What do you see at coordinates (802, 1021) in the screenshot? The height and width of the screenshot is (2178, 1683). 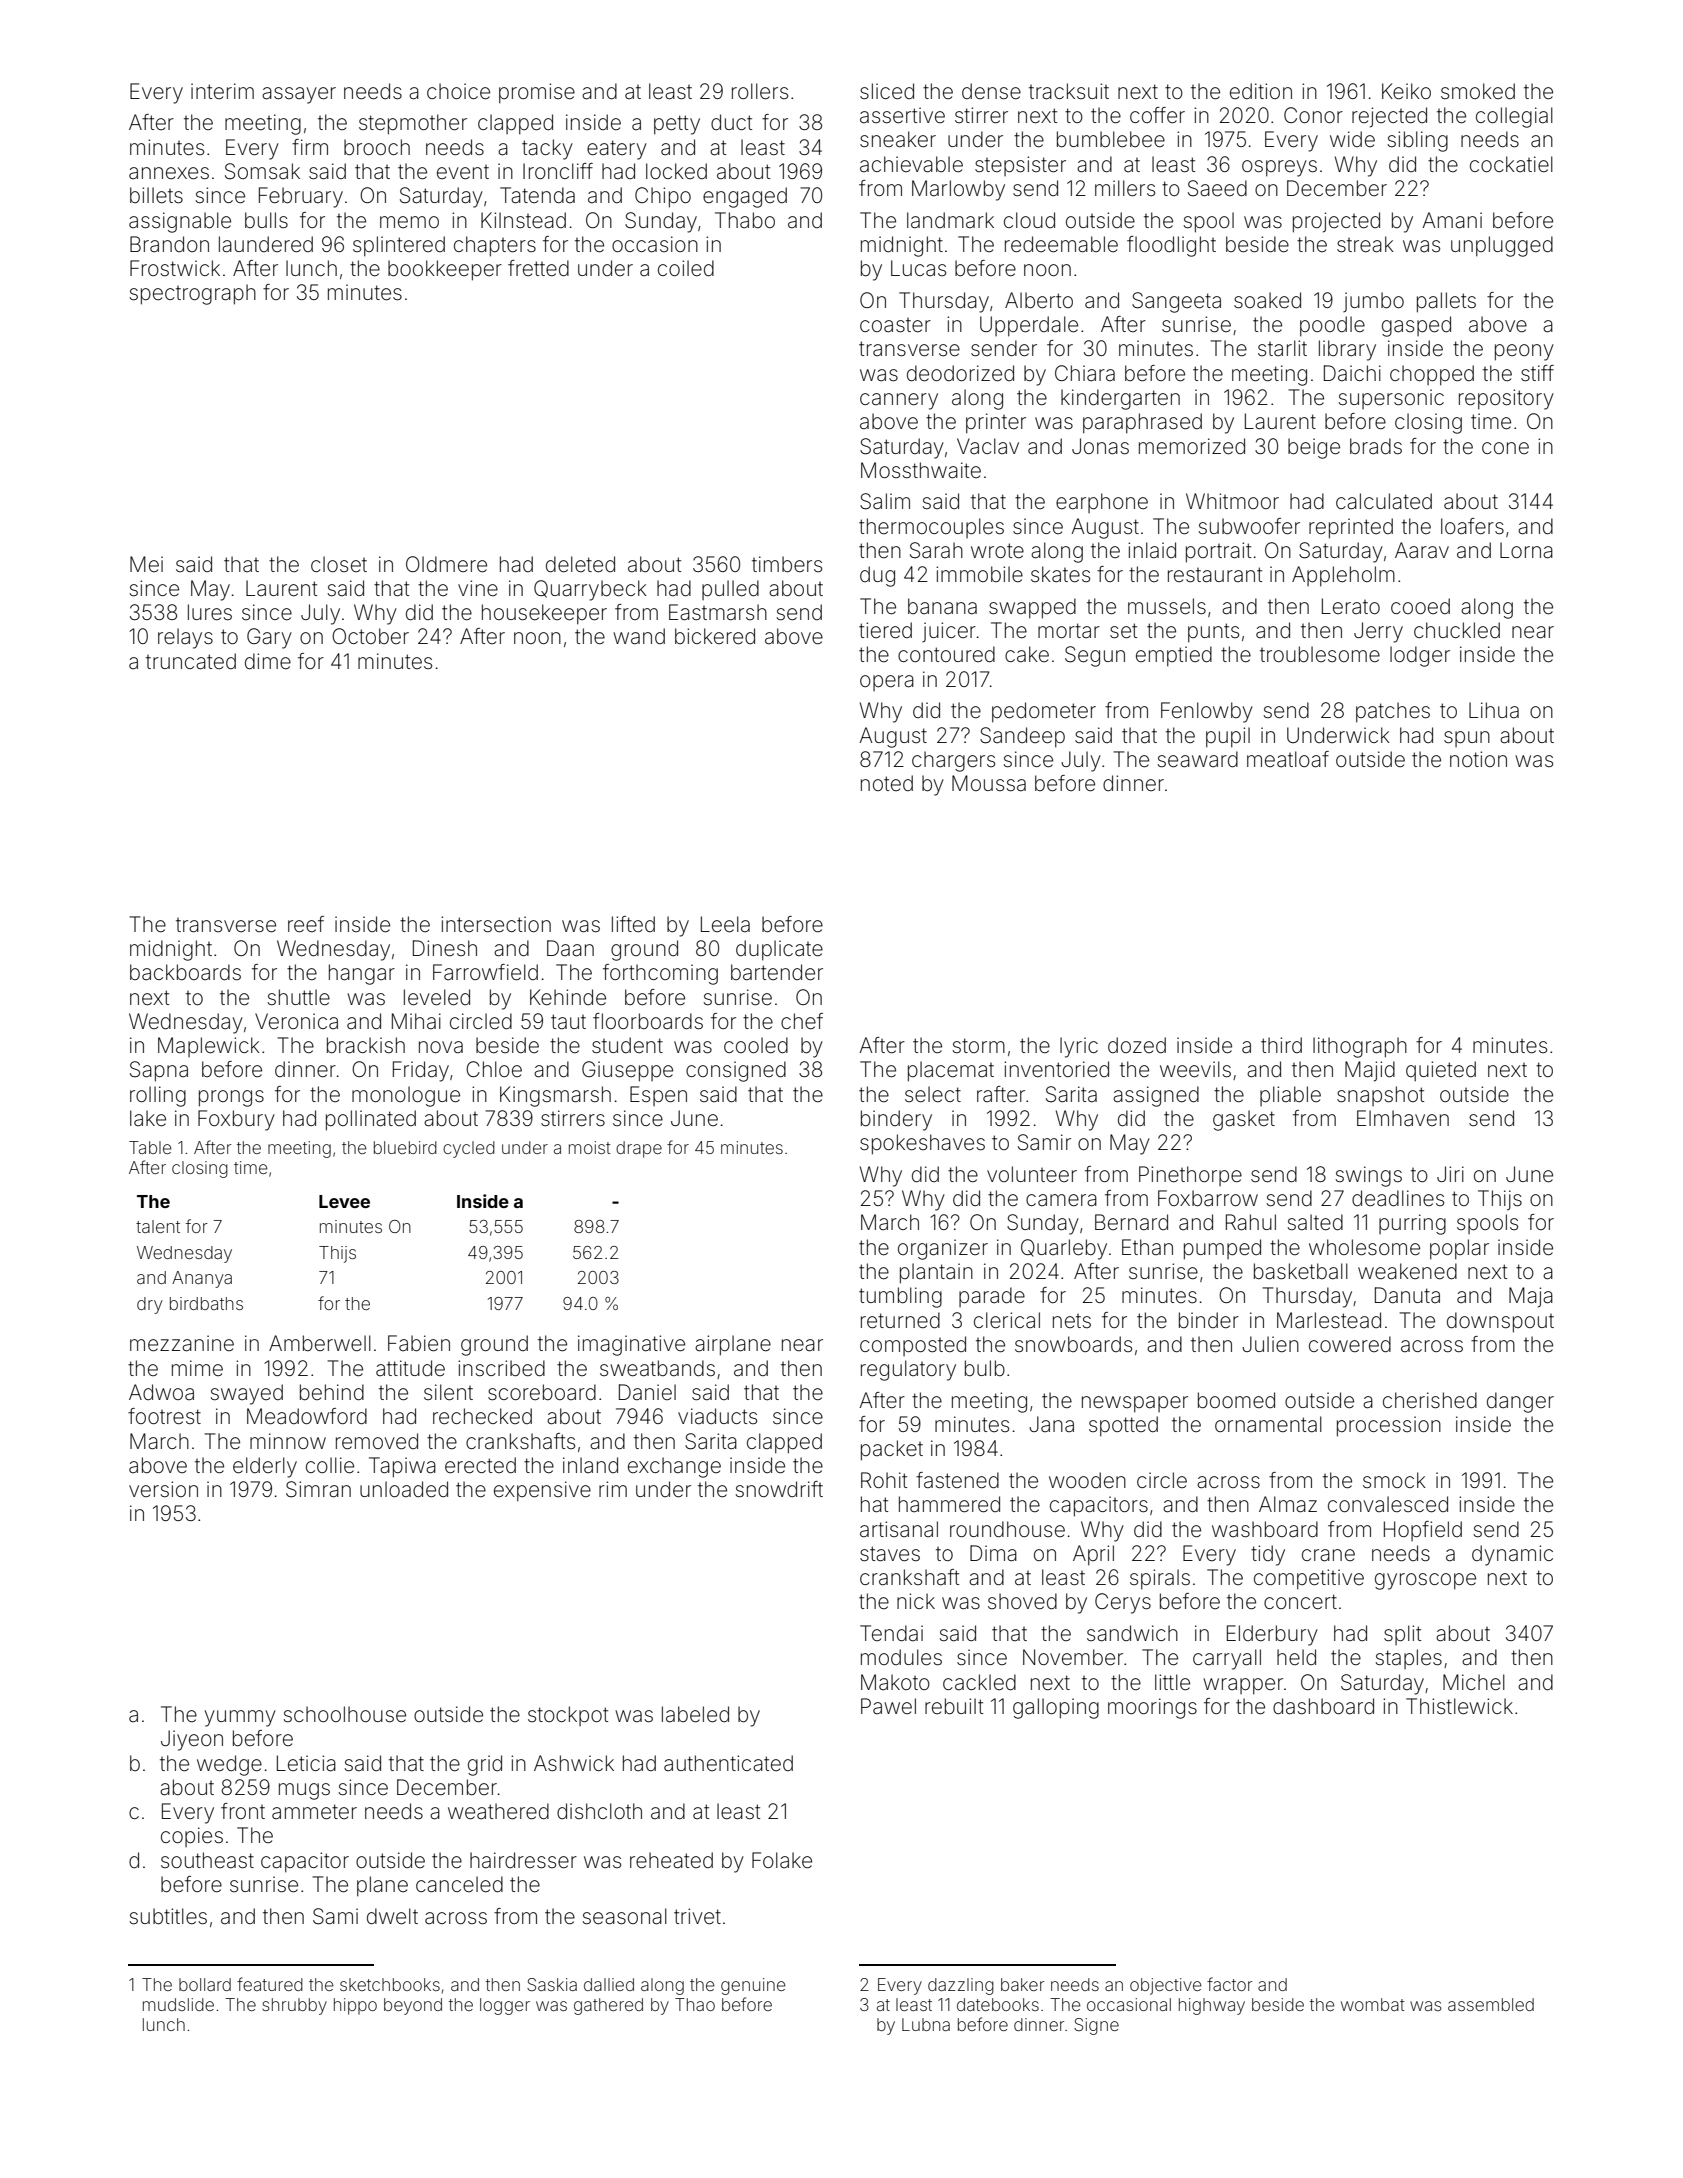 I see `chef` at bounding box center [802, 1021].
